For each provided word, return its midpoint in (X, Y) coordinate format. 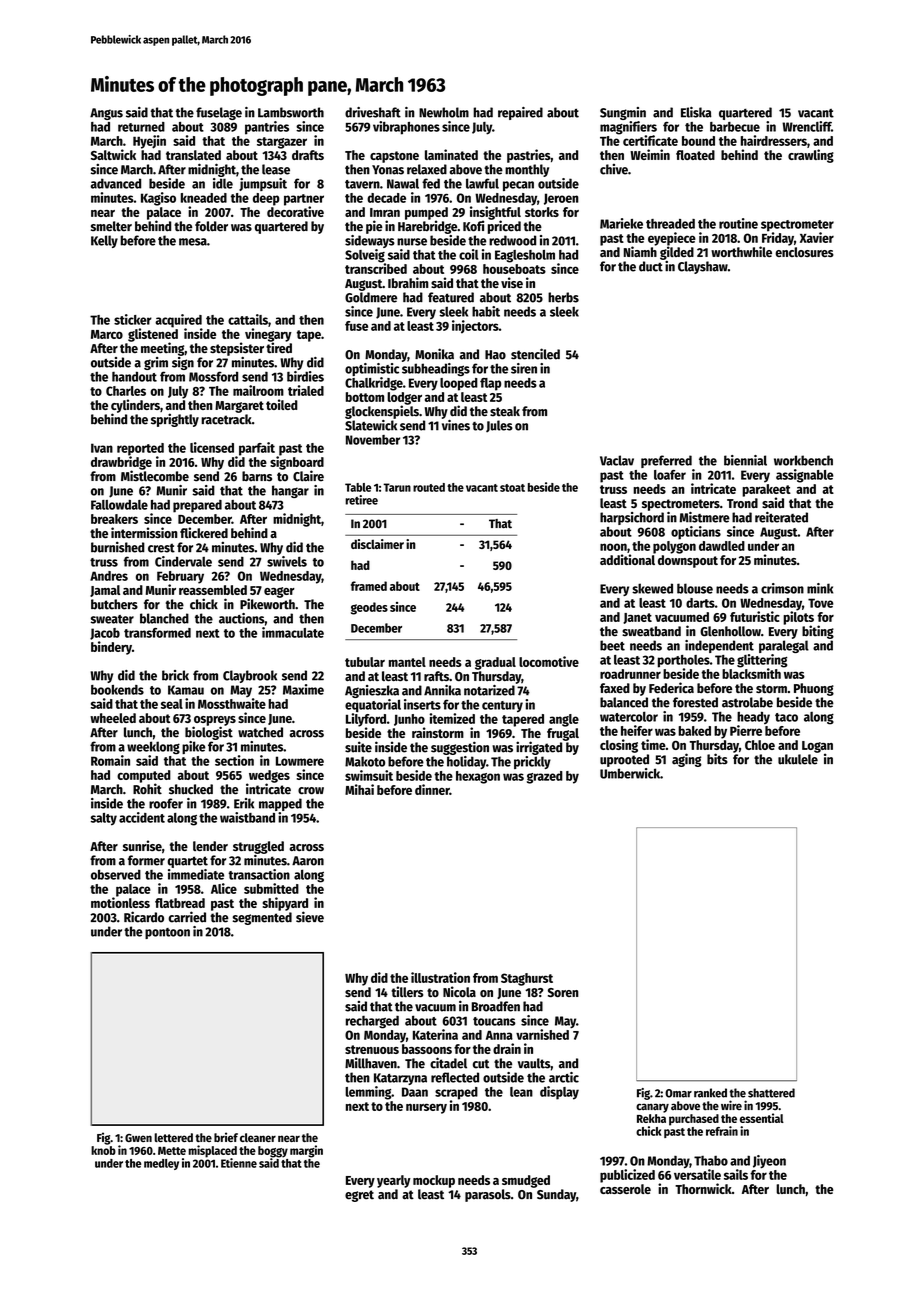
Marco (107, 334)
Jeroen (561, 199)
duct (651, 266)
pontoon (167, 933)
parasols (488, 1195)
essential (762, 1118)
